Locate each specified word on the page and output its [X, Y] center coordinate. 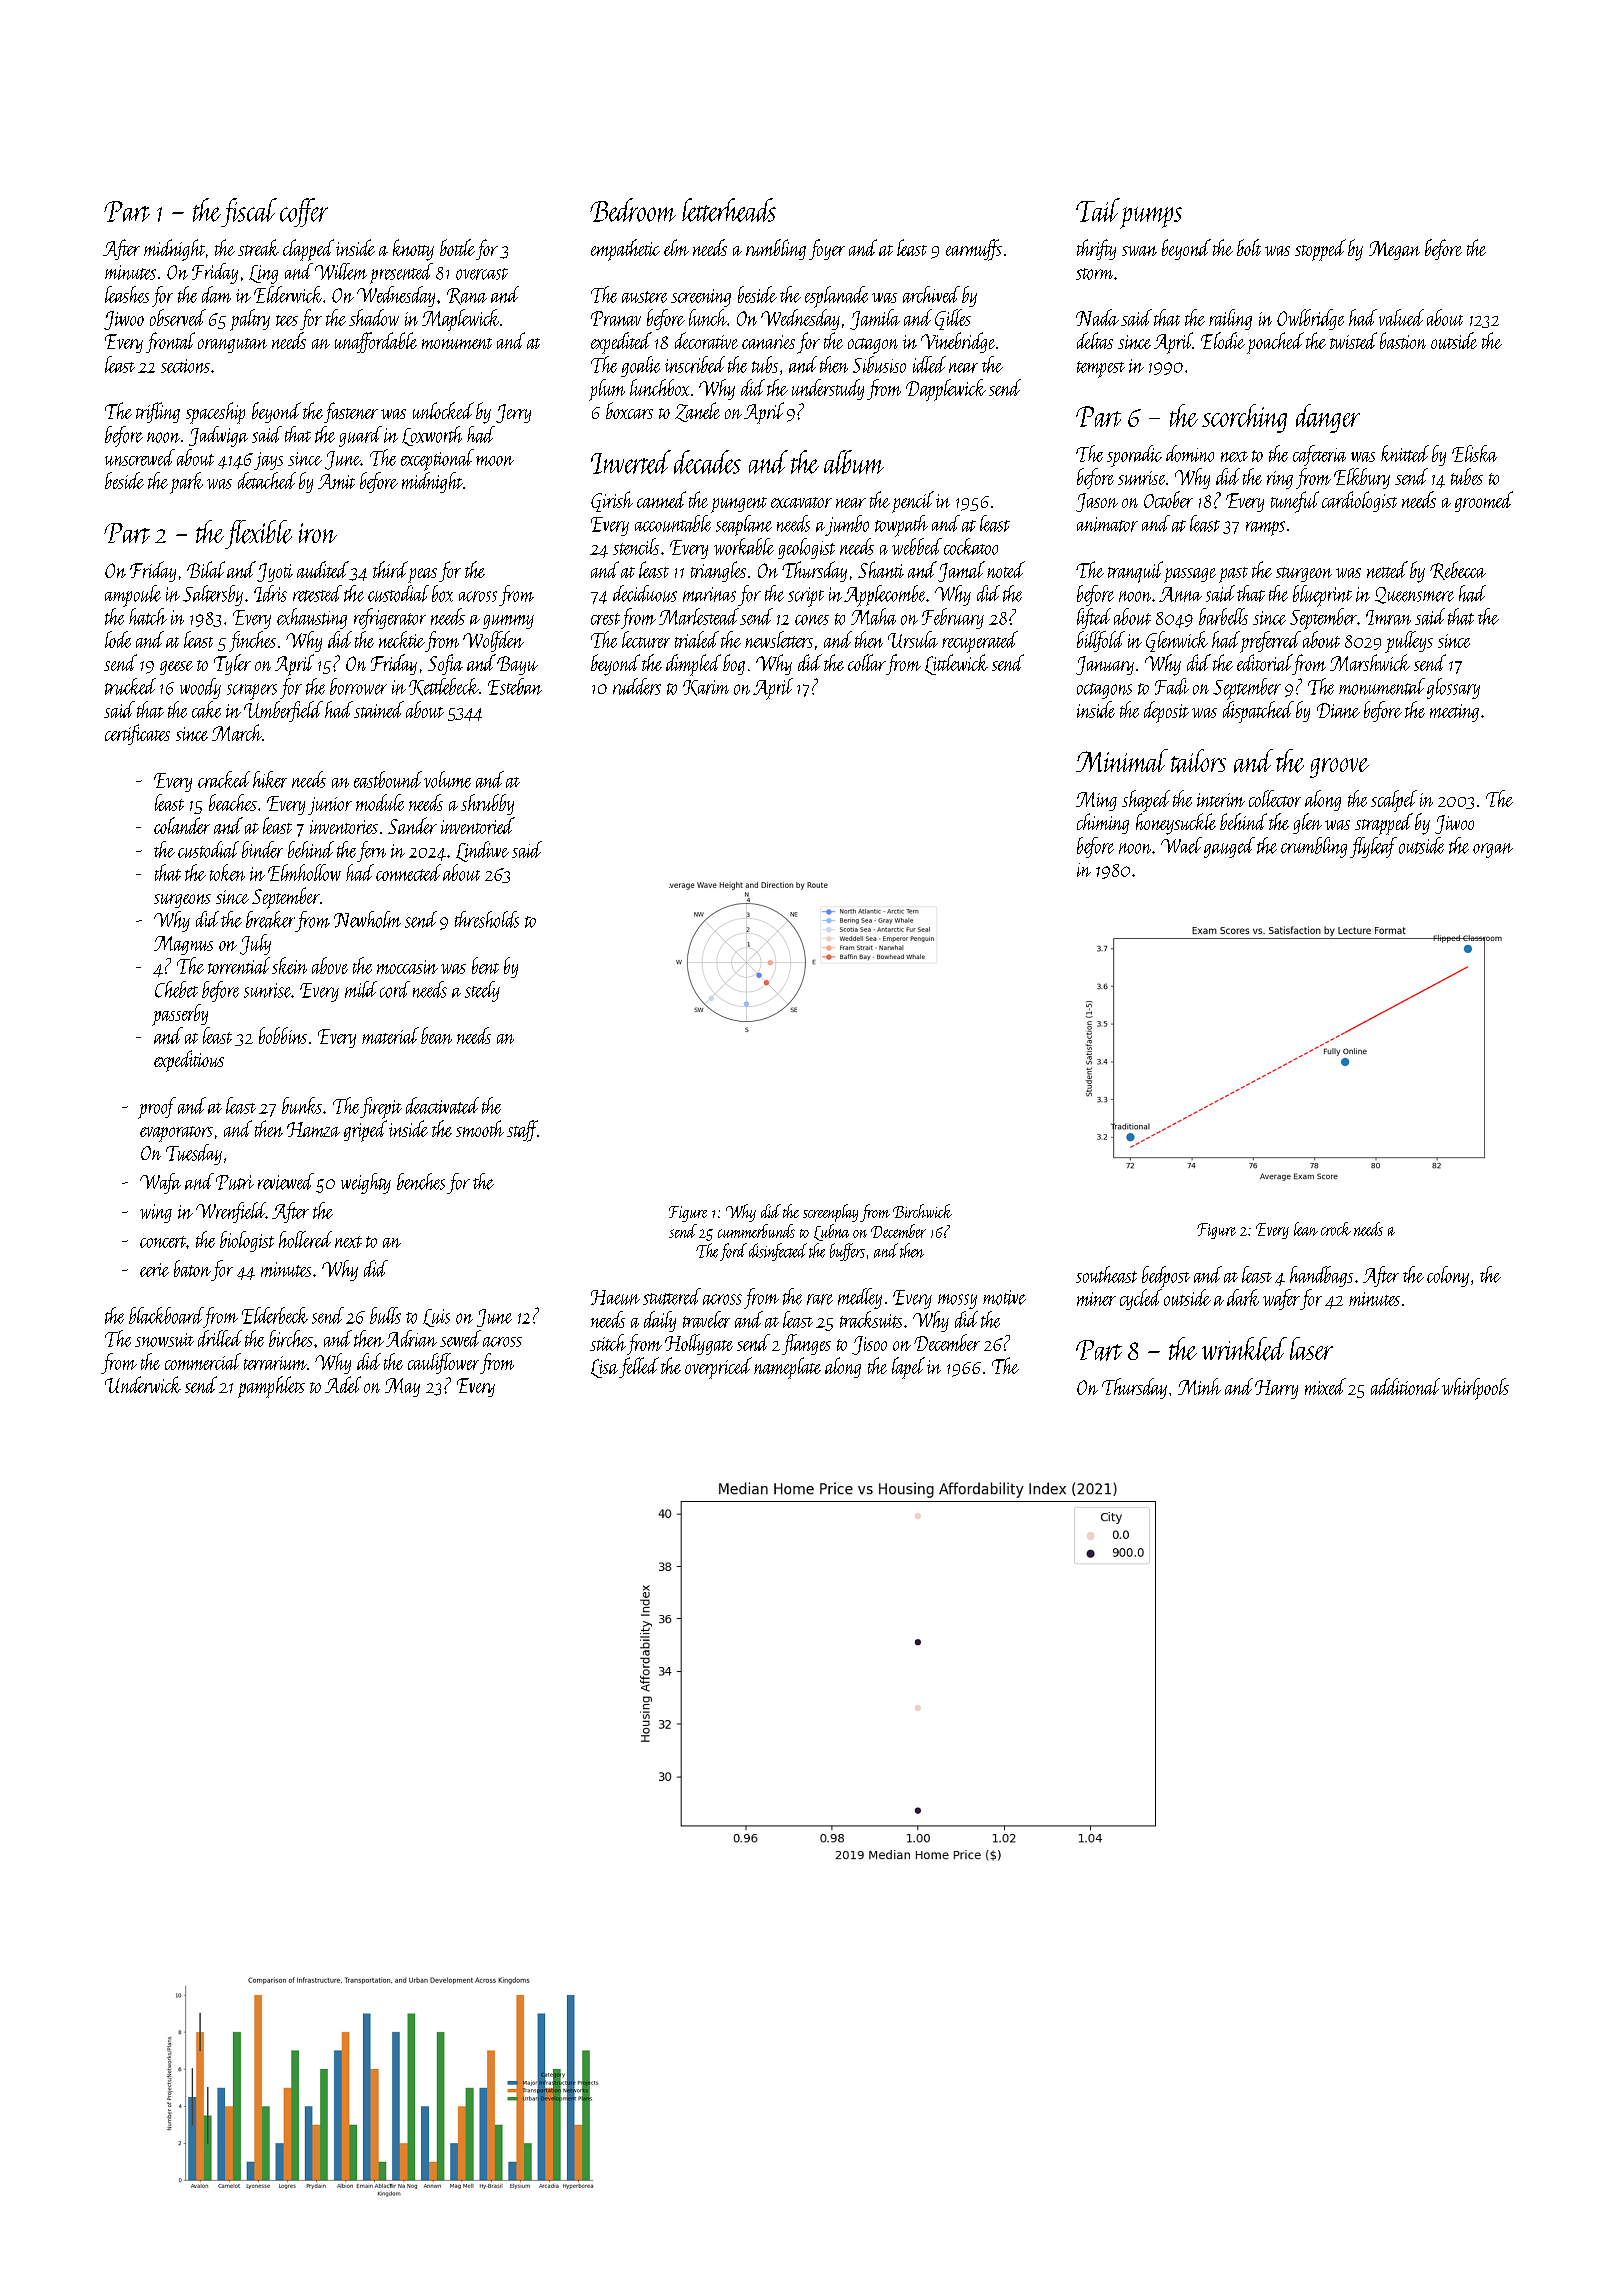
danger [1328, 418]
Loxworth [432, 436]
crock [1336, 1229]
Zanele [697, 412]
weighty [366, 1183]
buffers [847, 1252]
